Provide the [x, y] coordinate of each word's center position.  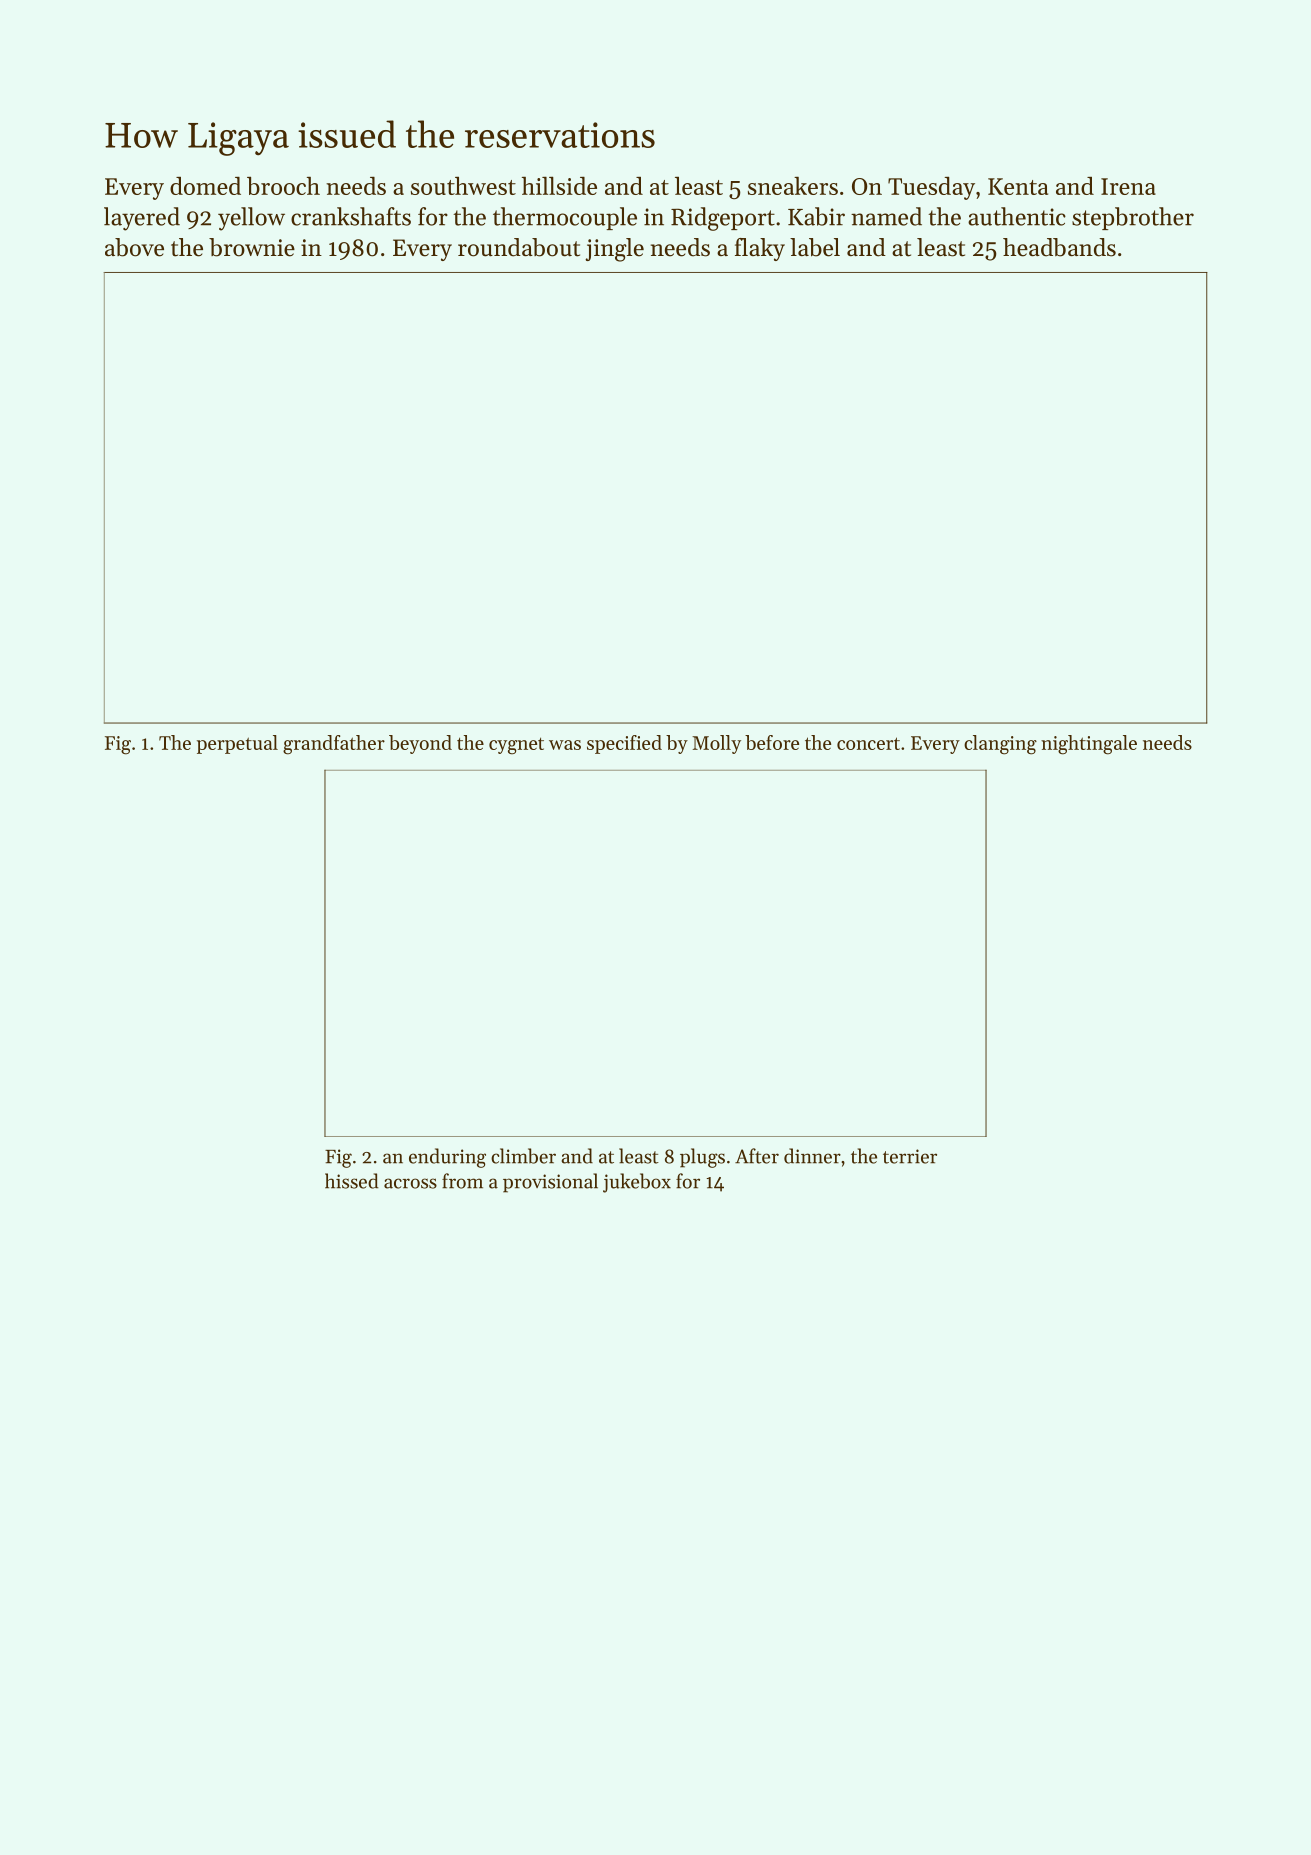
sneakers [793, 186]
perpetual [237, 744]
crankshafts [351, 216]
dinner [812, 1156]
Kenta [1018, 186]
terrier [910, 1156]
